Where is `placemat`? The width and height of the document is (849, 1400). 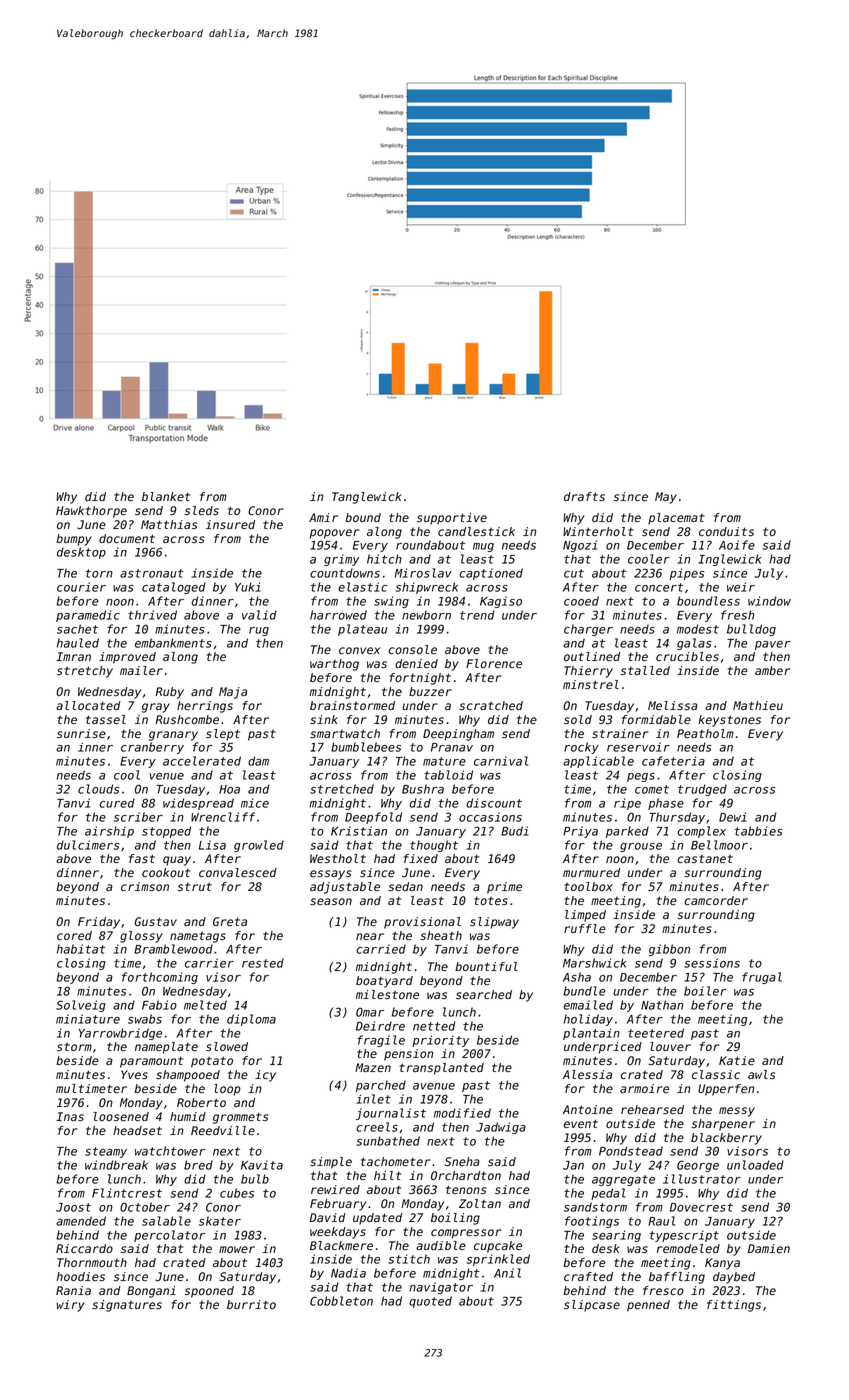
placemat is located at coordinates (676, 519).
